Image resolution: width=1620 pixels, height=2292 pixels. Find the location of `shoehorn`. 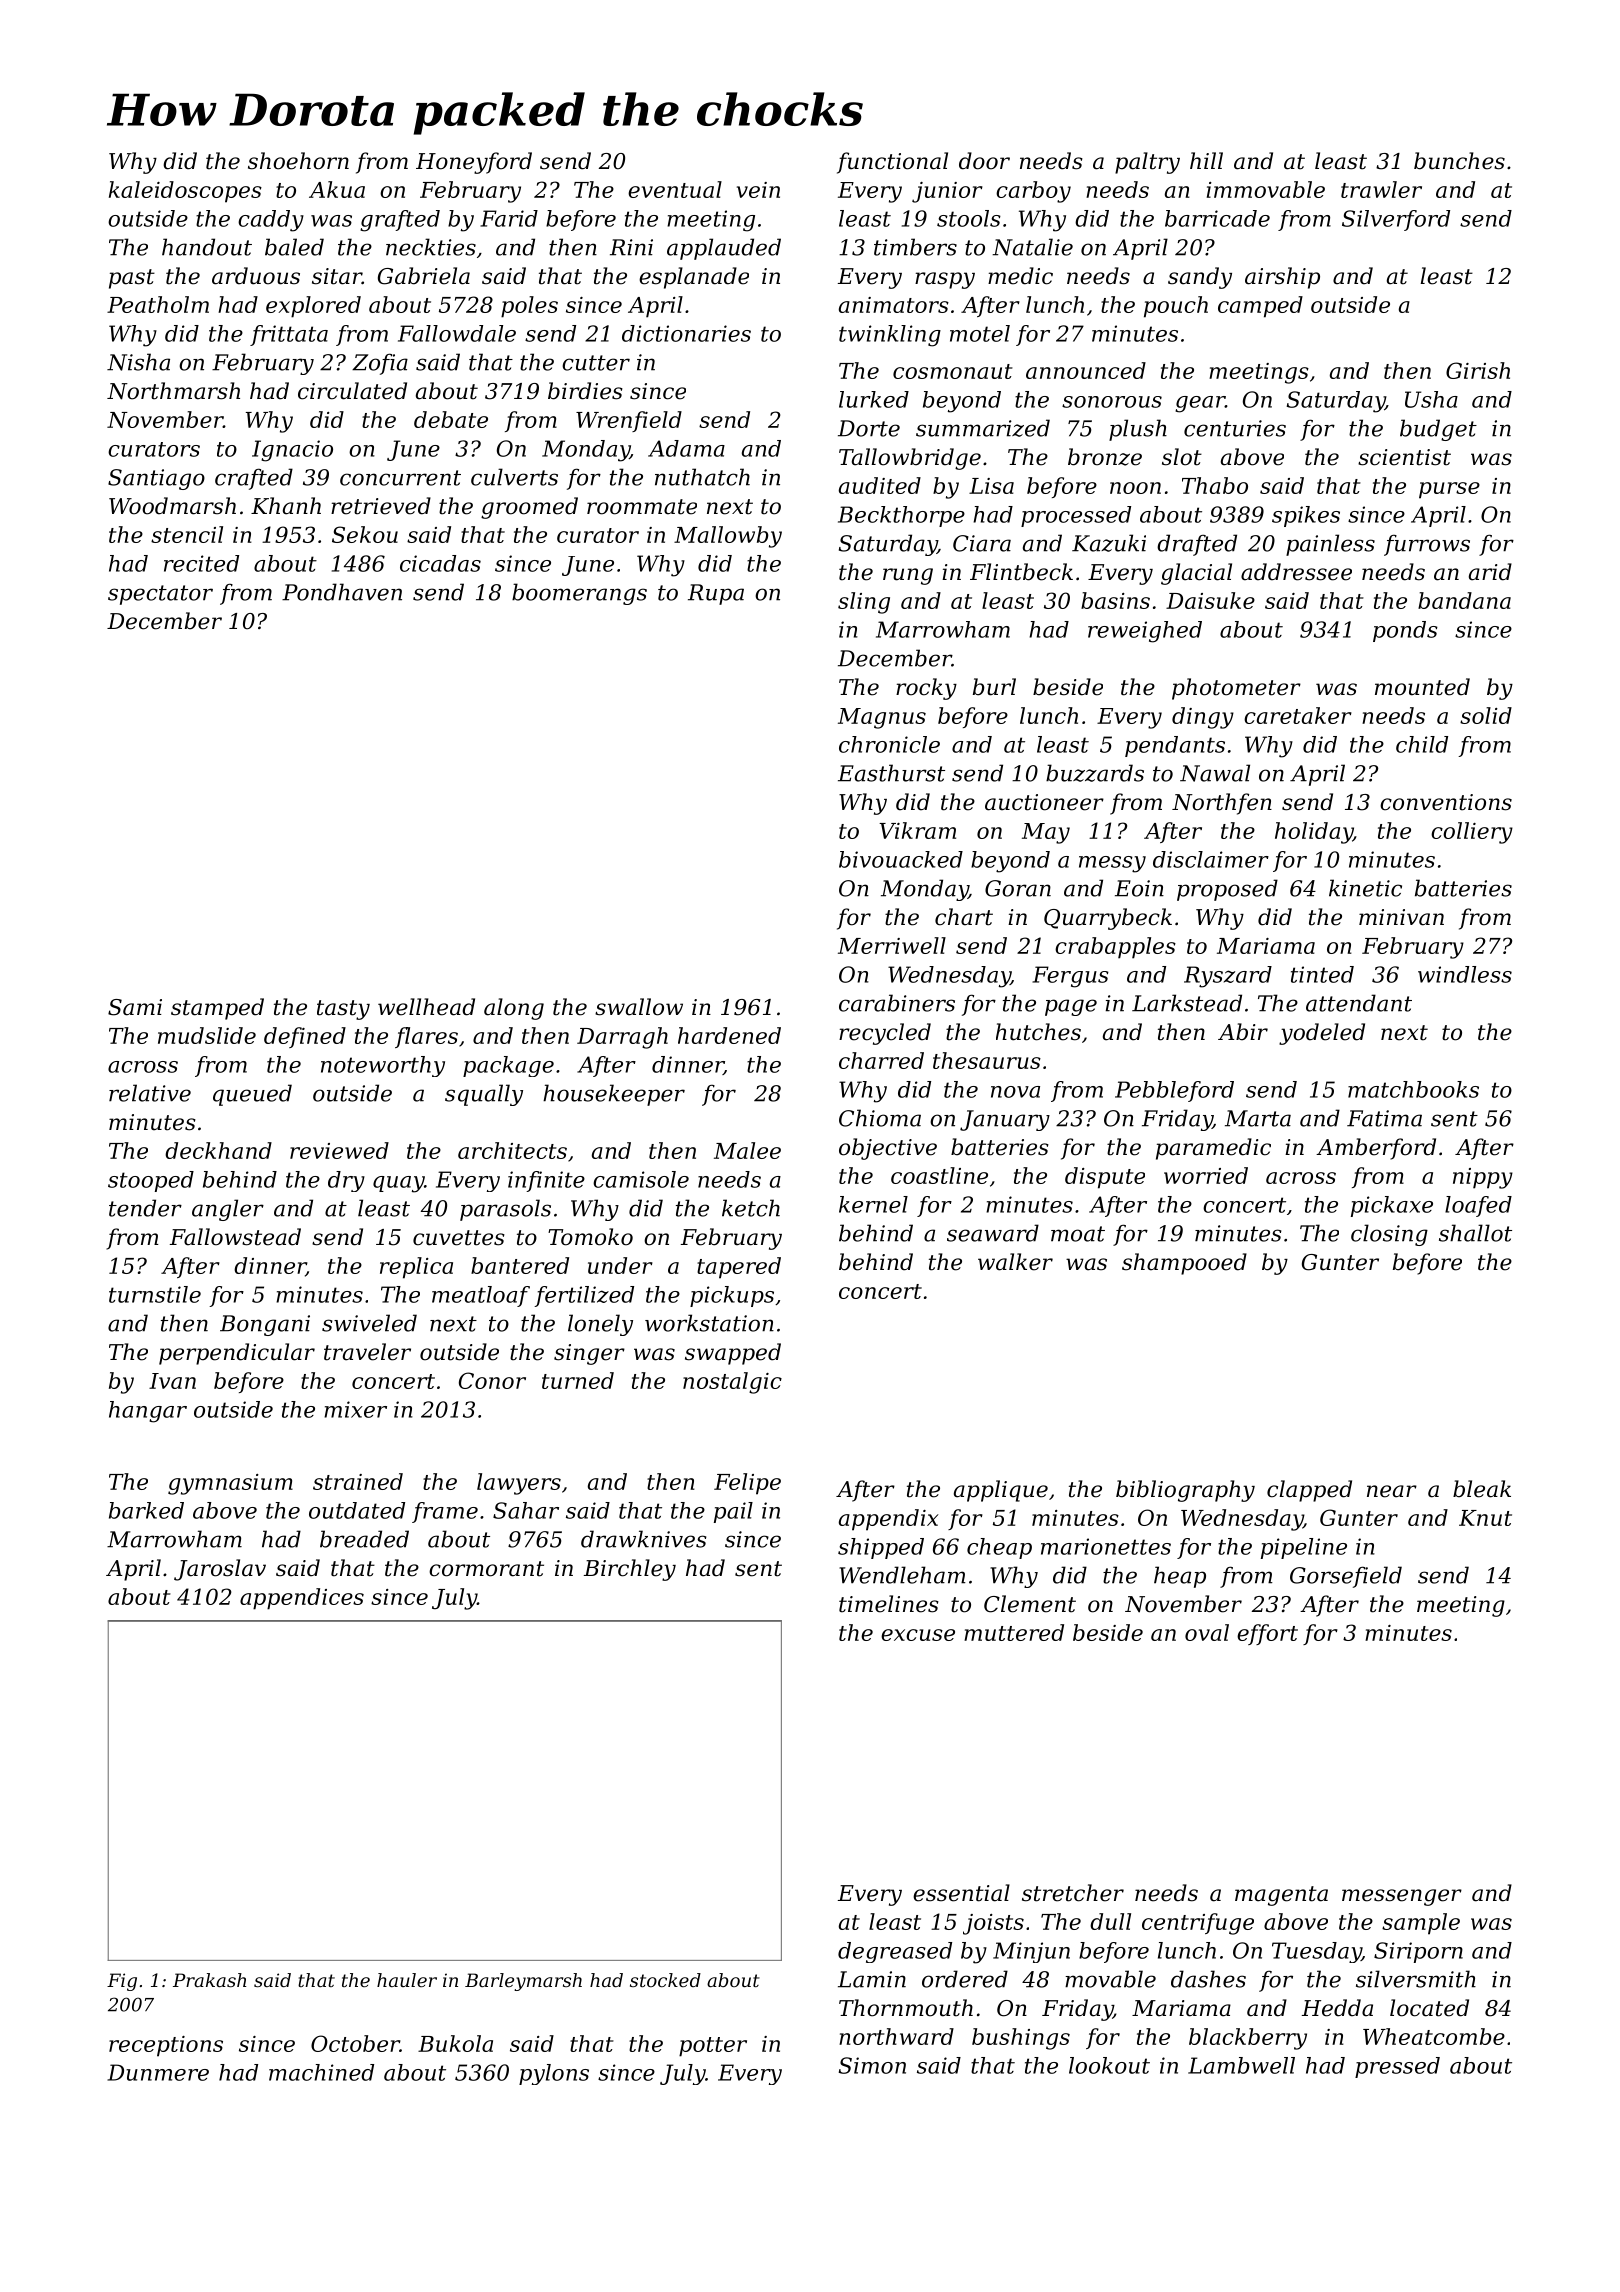

shoehorn is located at coordinates (298, 161).
